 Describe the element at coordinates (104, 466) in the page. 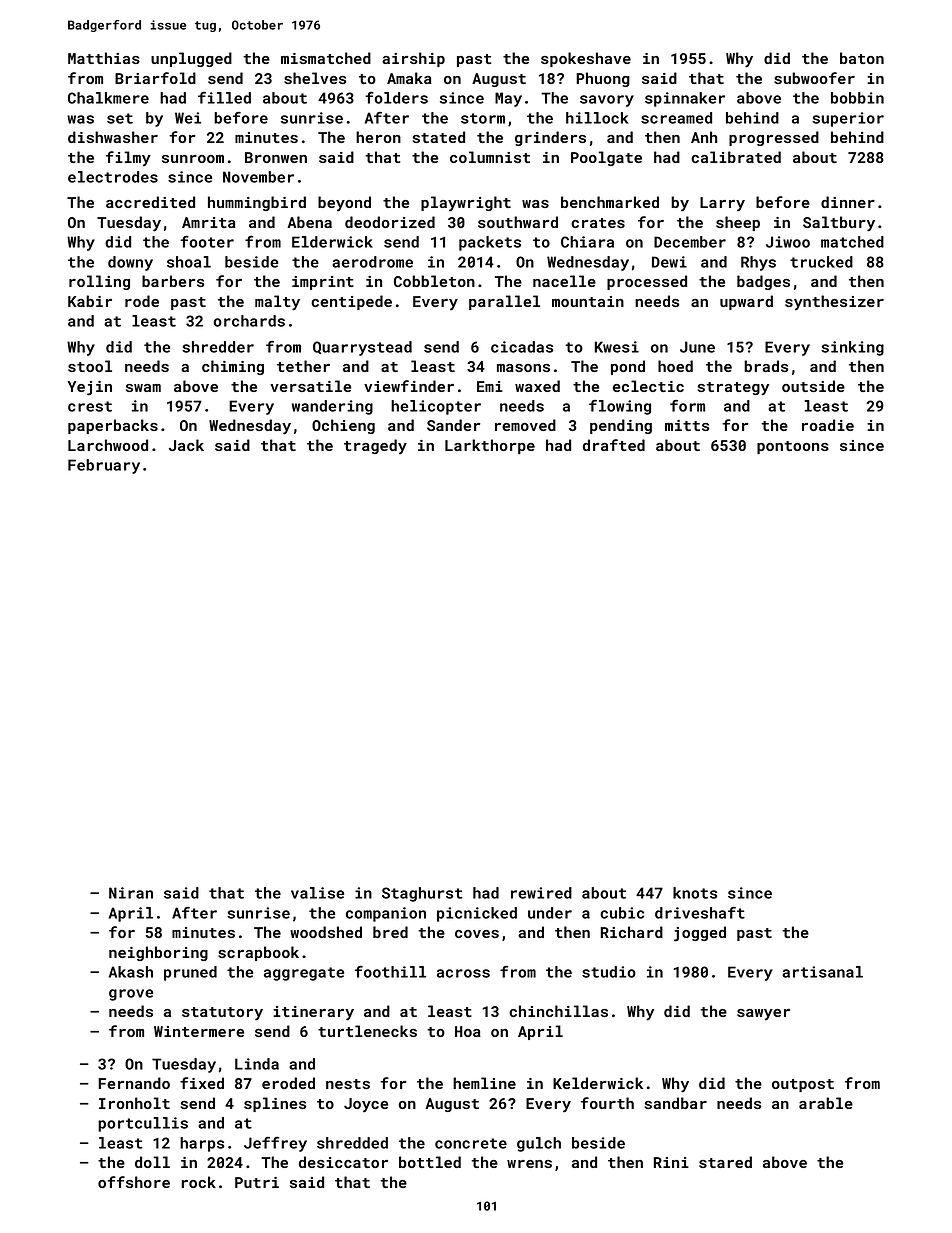

I see `February` at that location.
